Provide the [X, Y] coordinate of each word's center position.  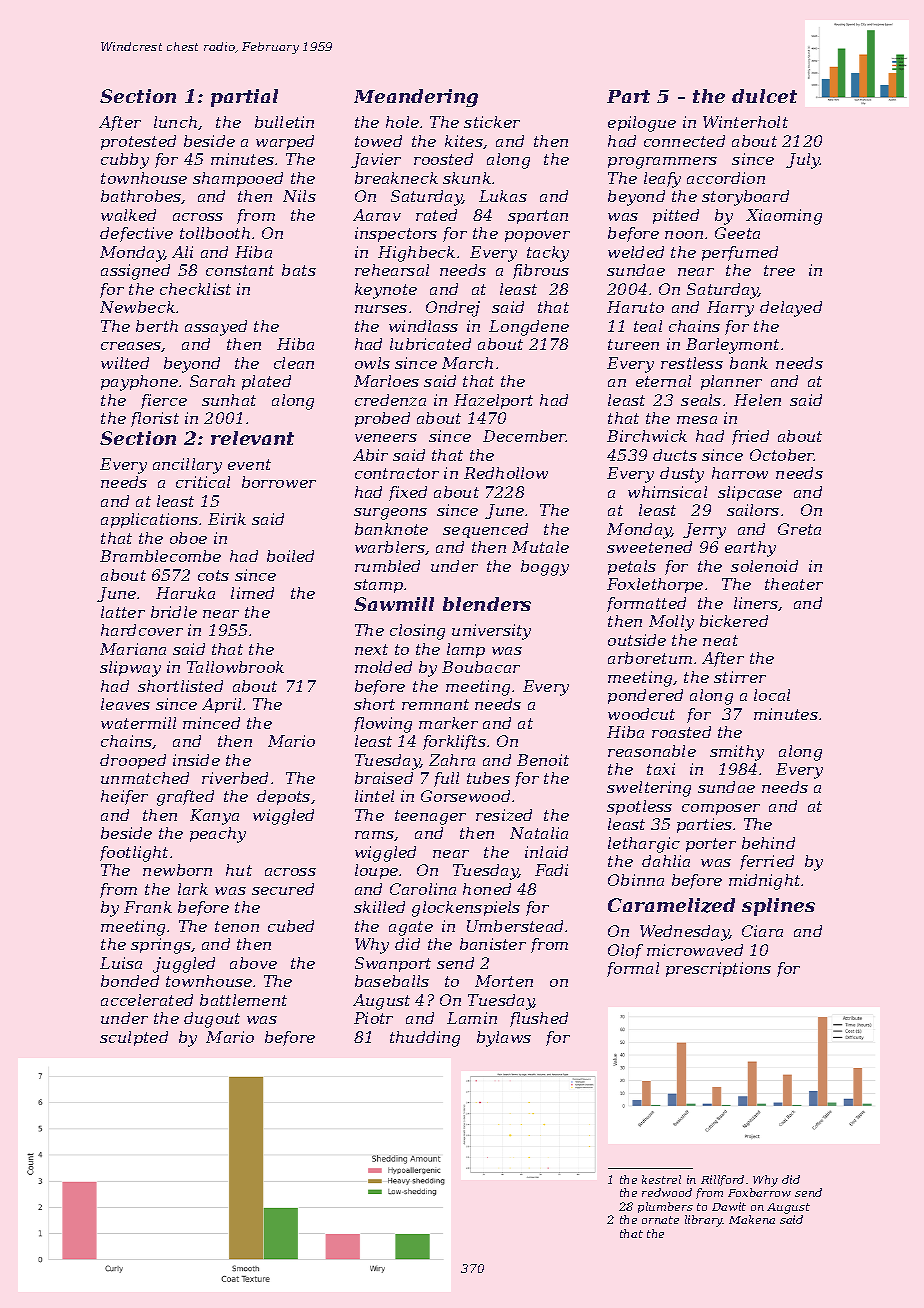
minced [211, 723]
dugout [212, 1020]
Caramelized [671, 905]
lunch [175, 122]
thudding [425, 1039]
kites [464, 141]
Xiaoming [784, 217]
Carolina [423, 889]
